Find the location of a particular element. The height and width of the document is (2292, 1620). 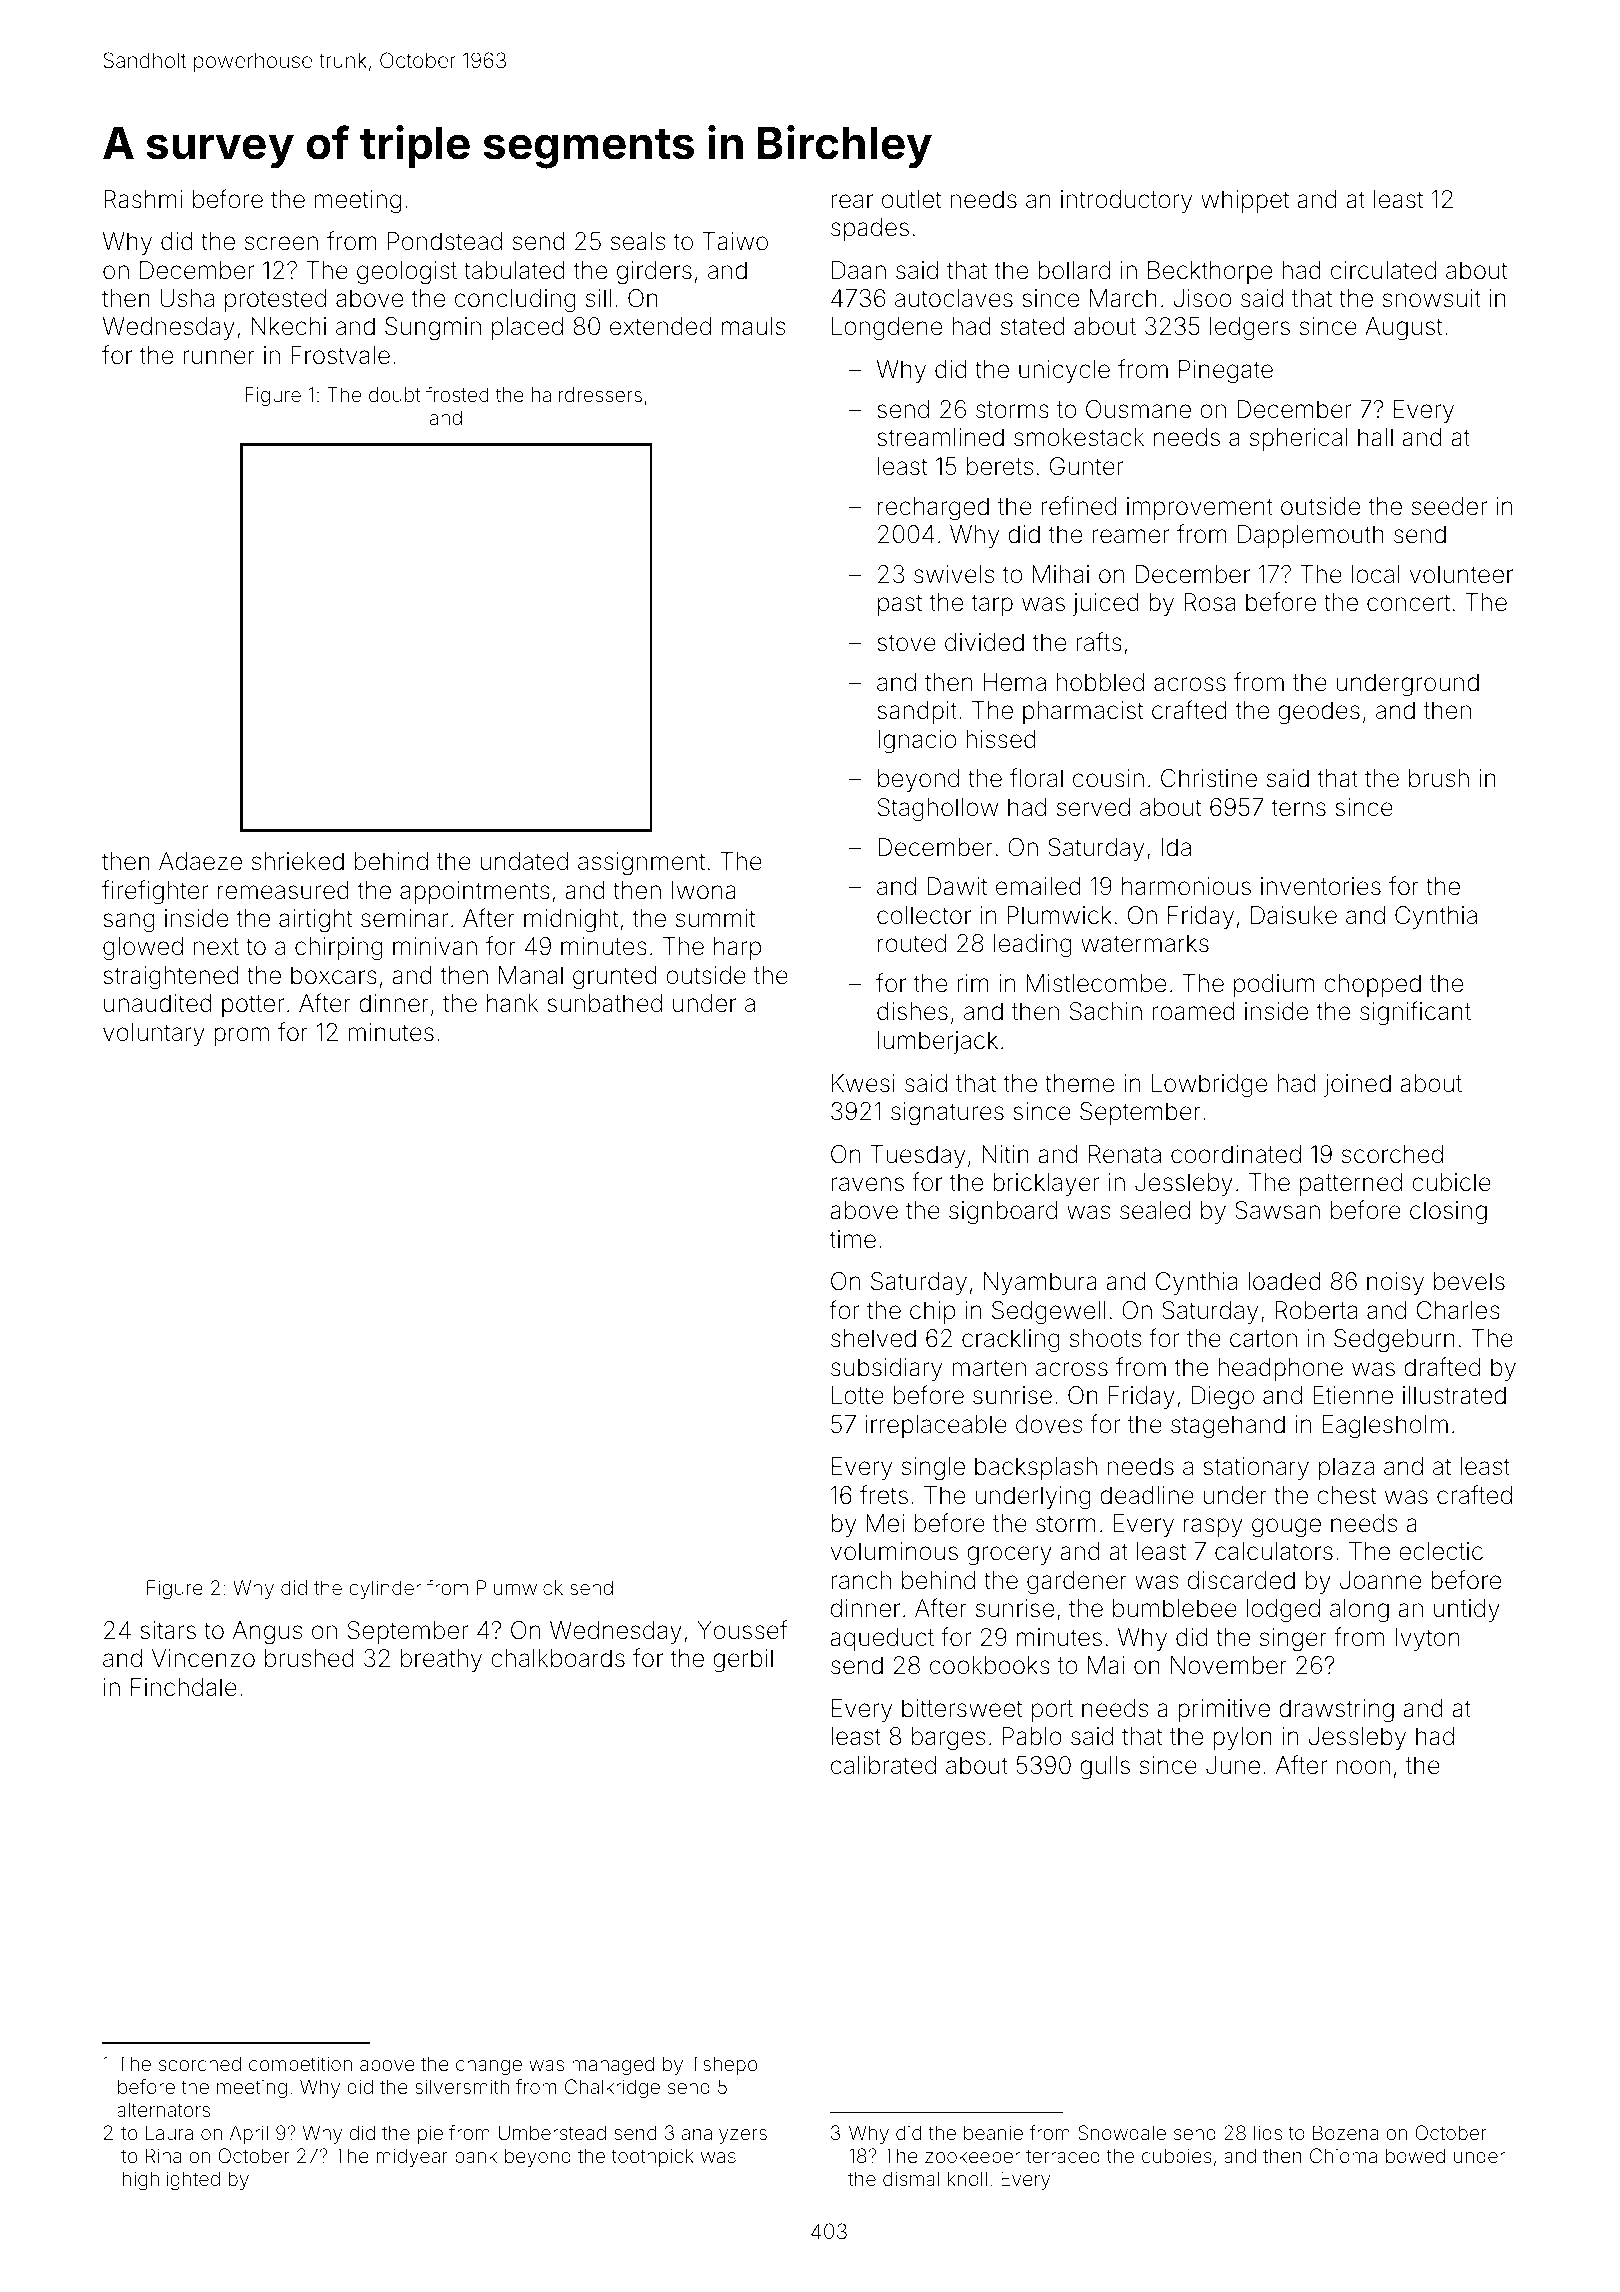

bevels is located at coordinates (1469, 1281).
